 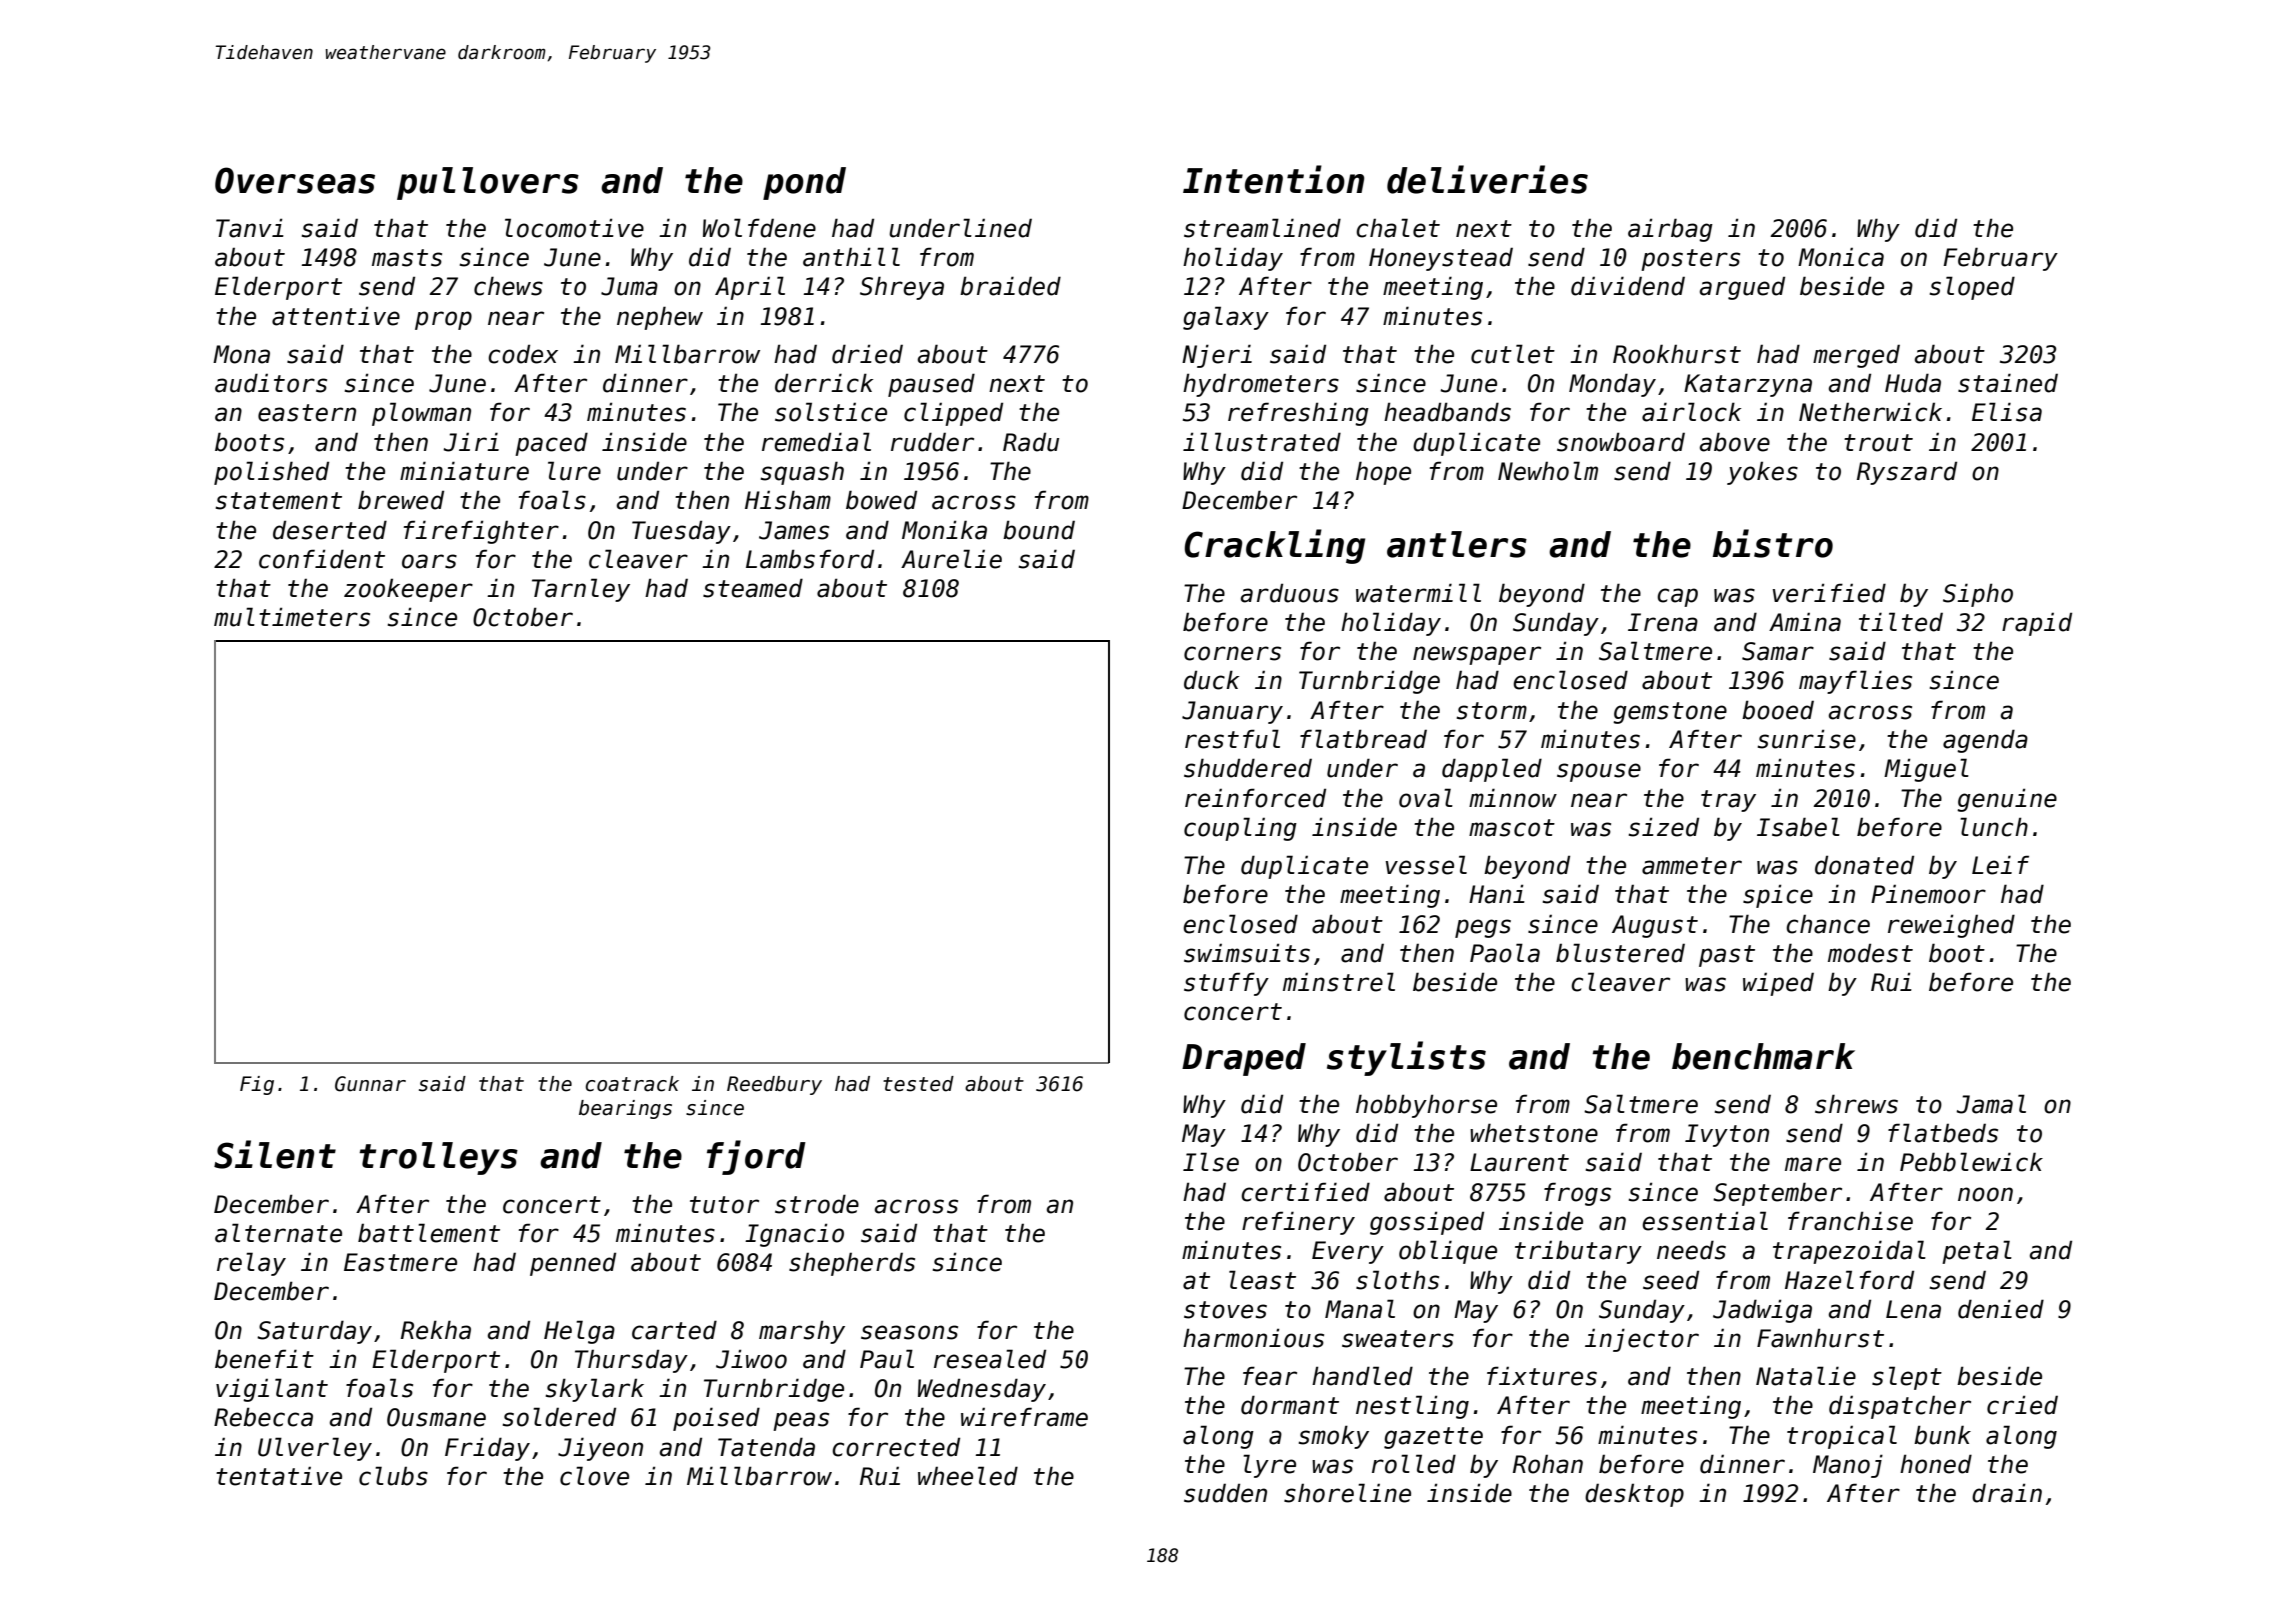 What do you see at coordinates (918, 1084) in the screenshot?
I see `tested` at bounding box center [918, 1084].
